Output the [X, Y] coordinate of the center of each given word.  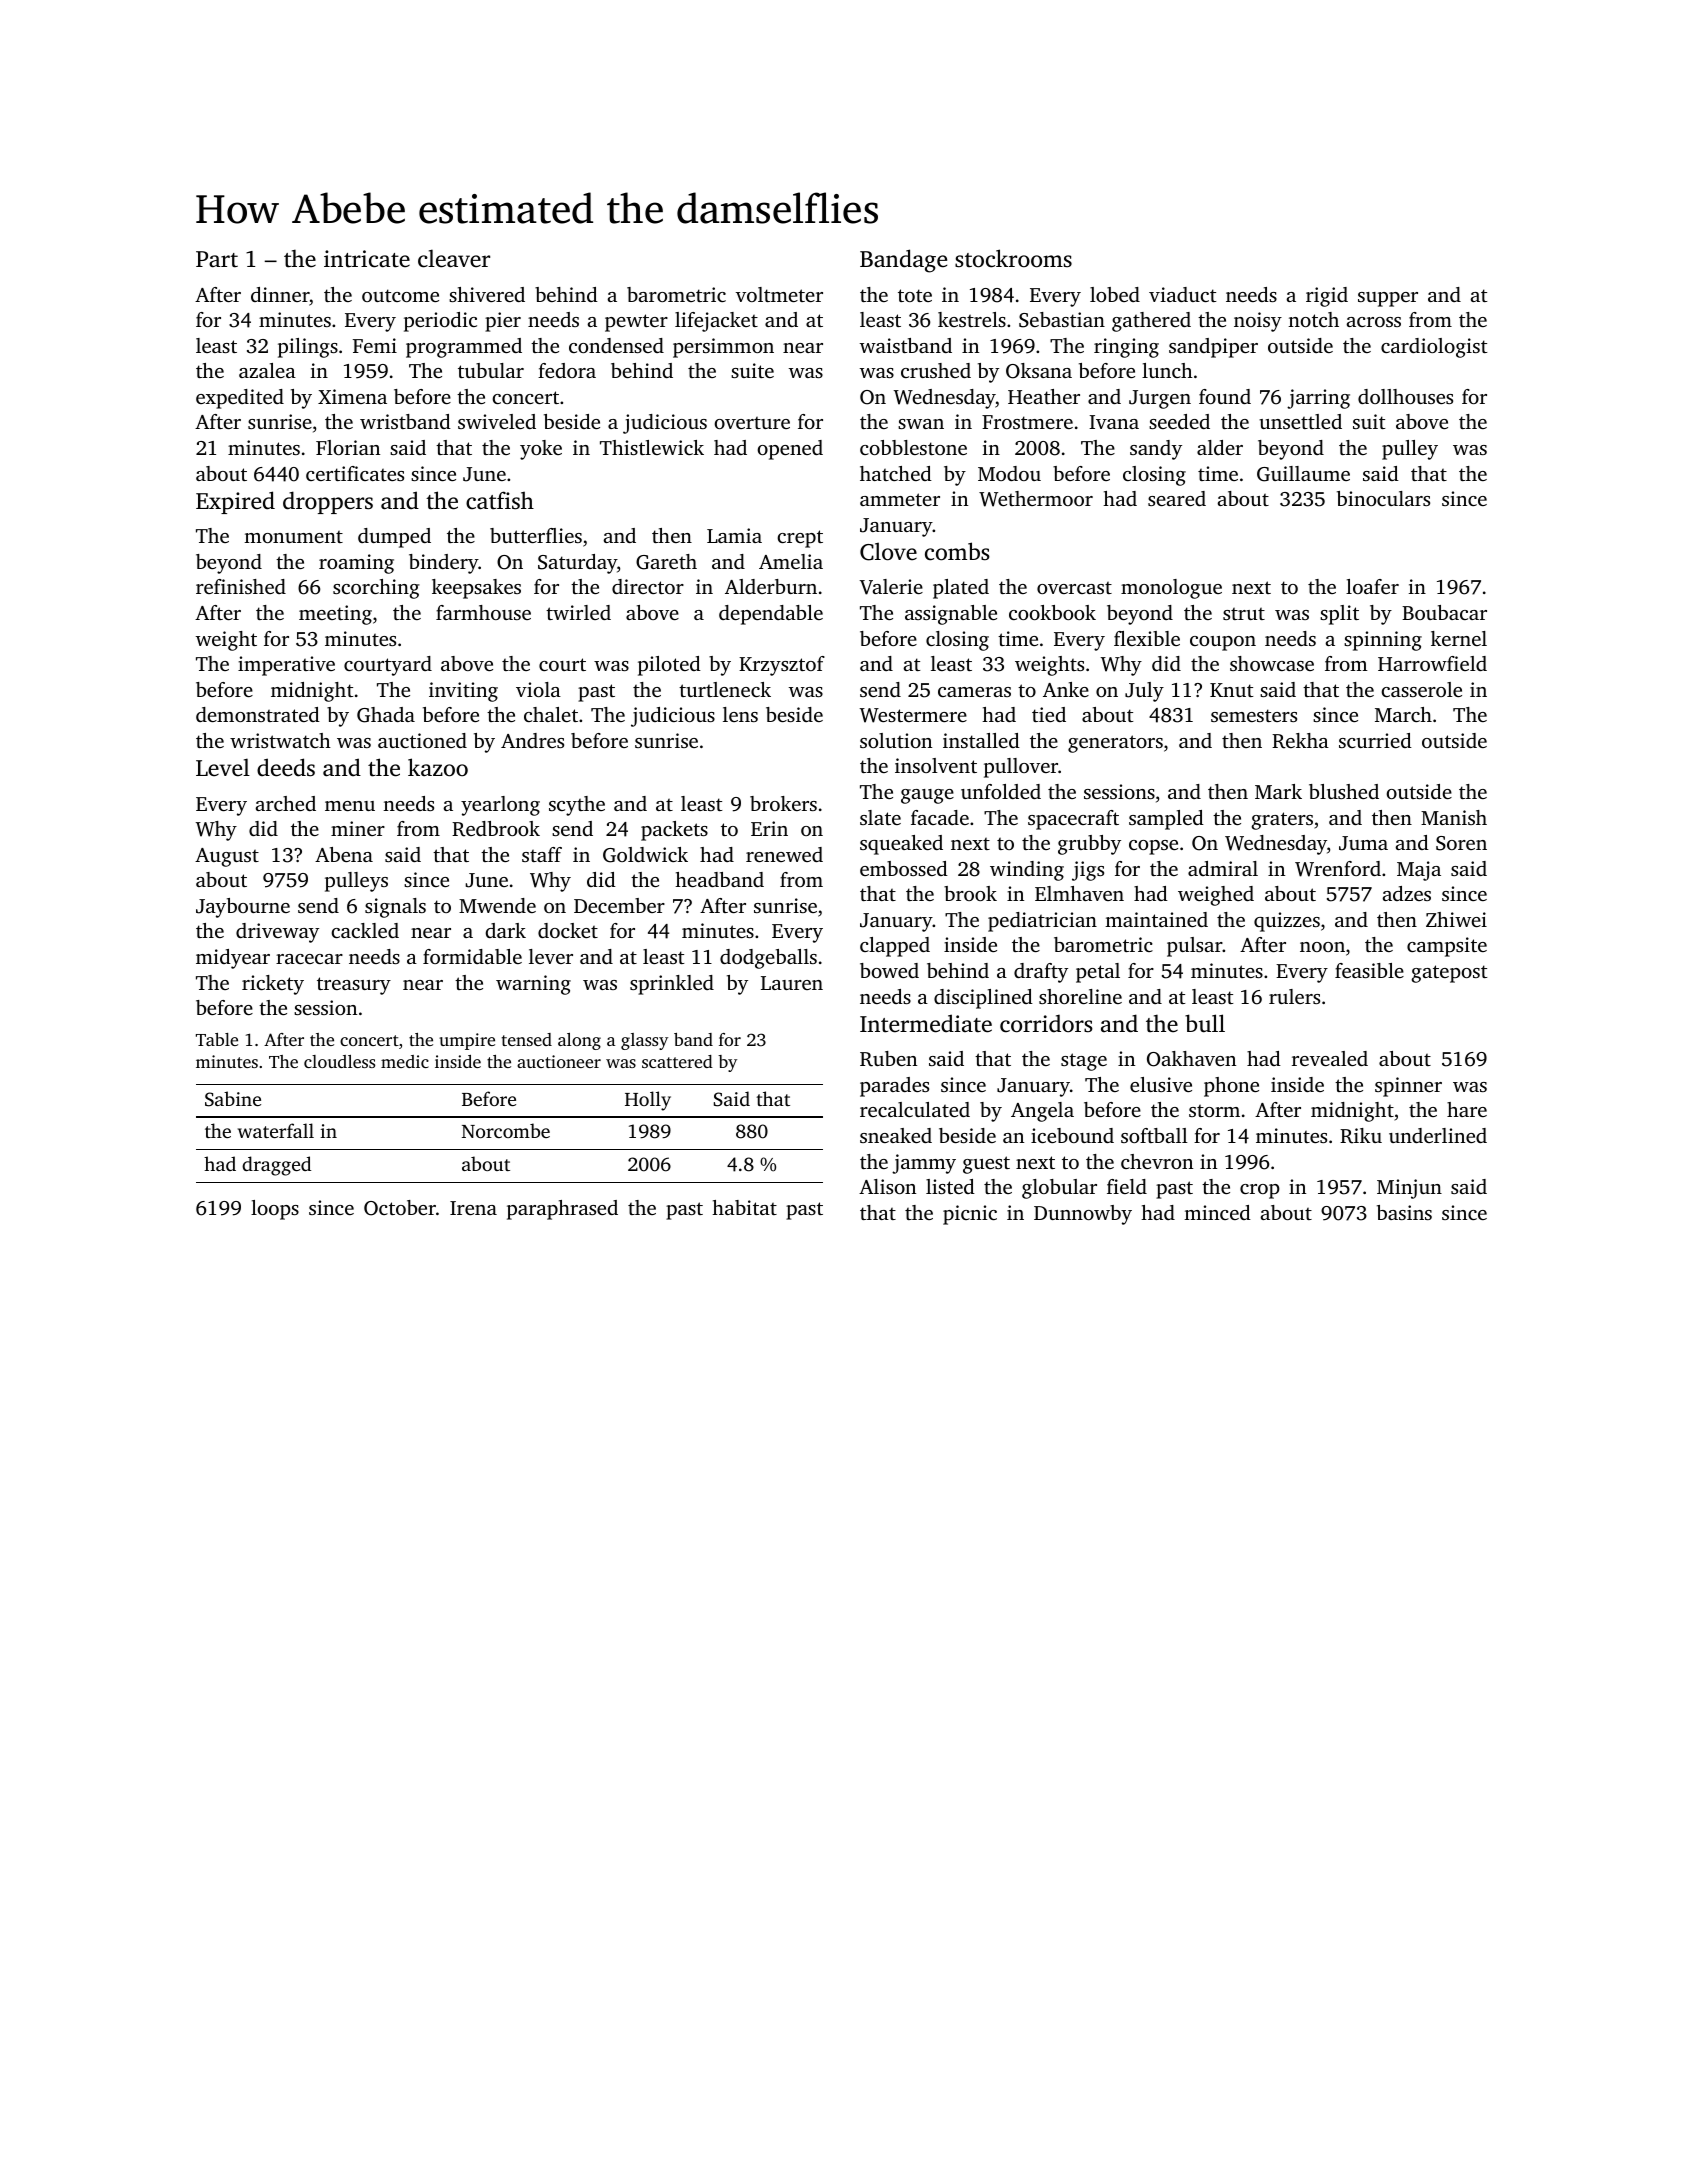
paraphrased [562, 1210]
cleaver [454, 258]
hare [1467, 1109]
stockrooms [1013, 258]
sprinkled [672, 985]
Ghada [386, 715]
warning [533, 985]
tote [915, 295]
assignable [951, 615]
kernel [1459, 638]
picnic [970, 1215]
